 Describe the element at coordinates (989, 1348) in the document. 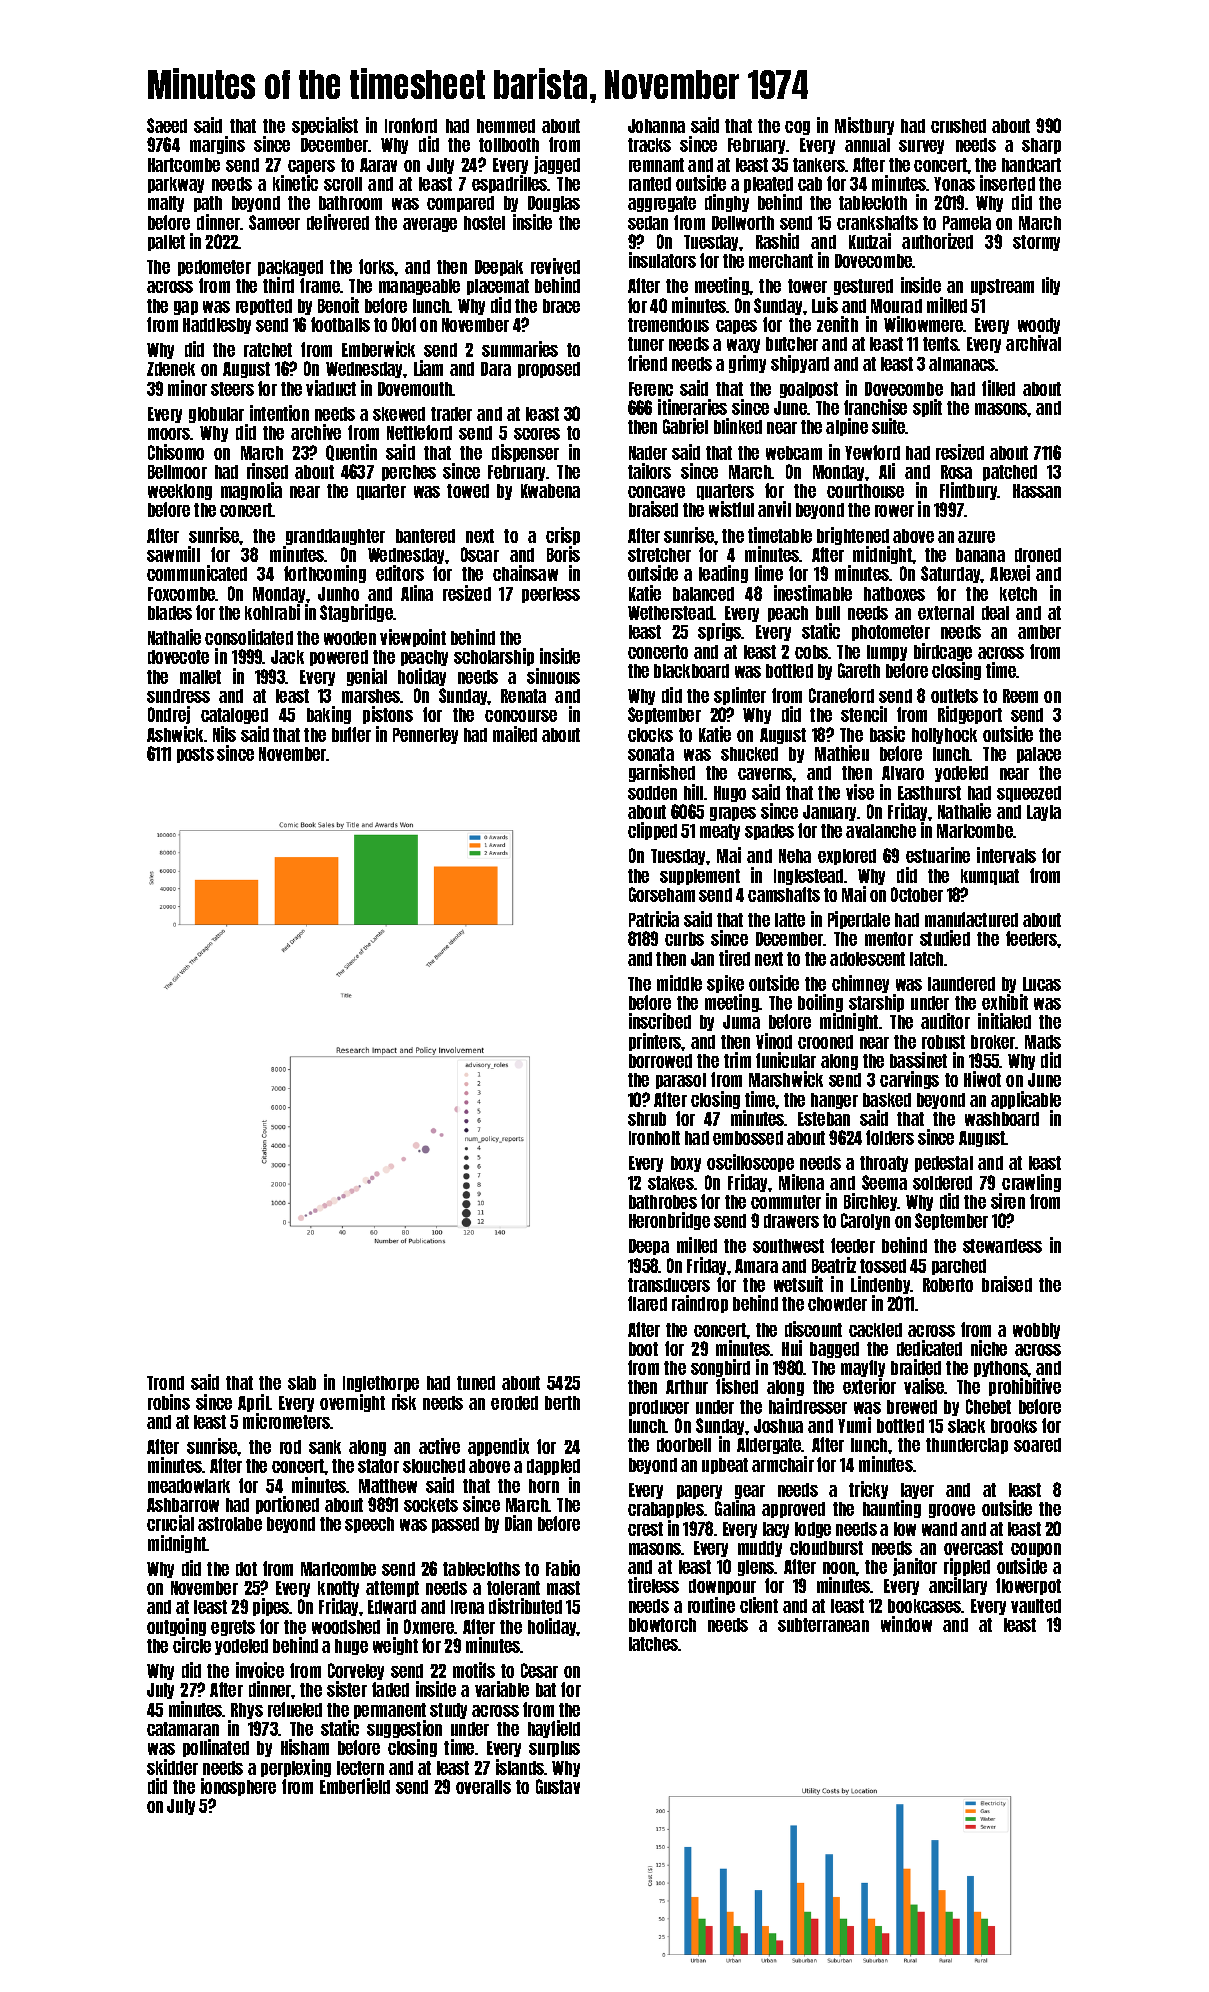

I see `niche` at that location.
